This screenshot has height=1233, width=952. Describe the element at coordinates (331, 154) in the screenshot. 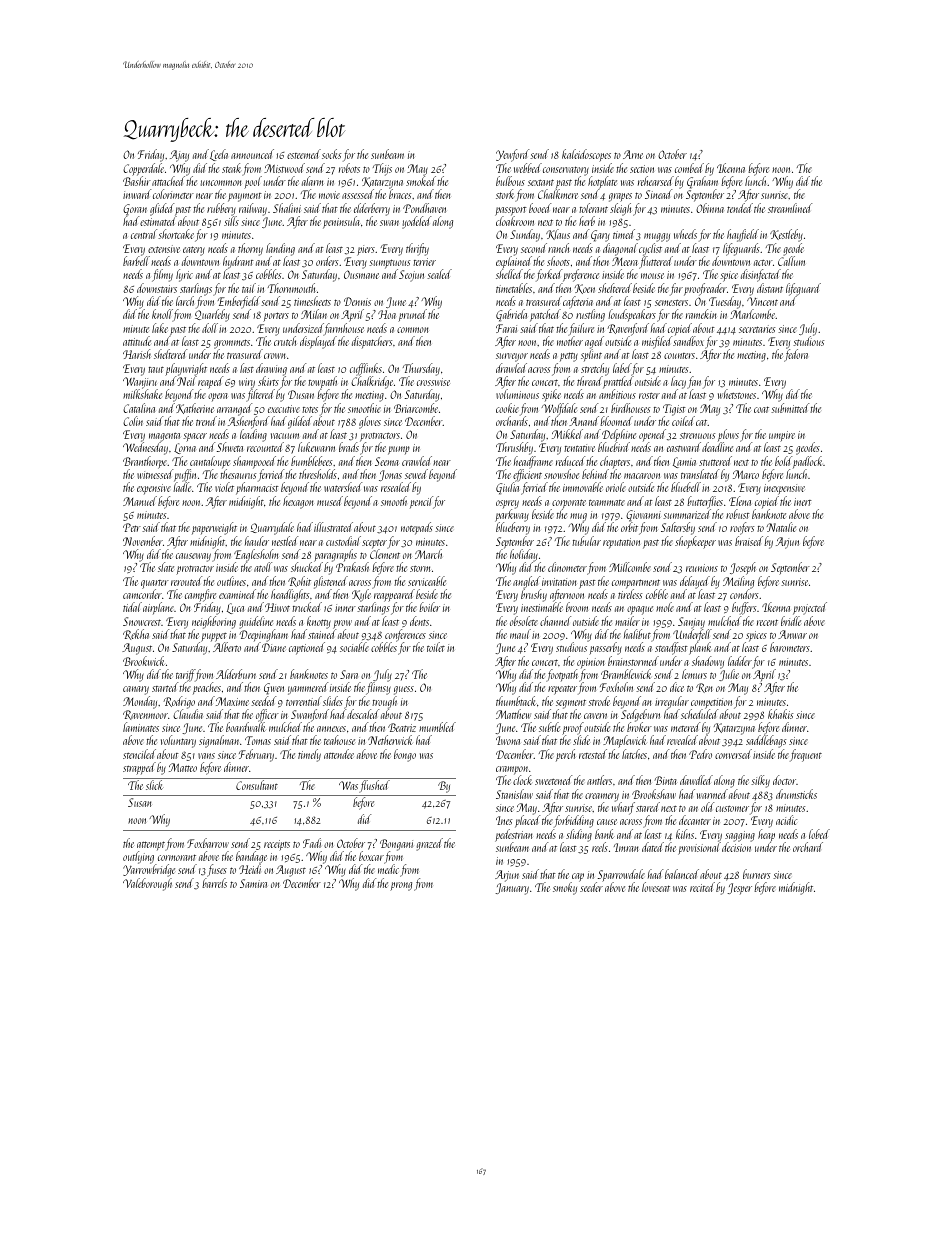

I see `socks` at that location.
